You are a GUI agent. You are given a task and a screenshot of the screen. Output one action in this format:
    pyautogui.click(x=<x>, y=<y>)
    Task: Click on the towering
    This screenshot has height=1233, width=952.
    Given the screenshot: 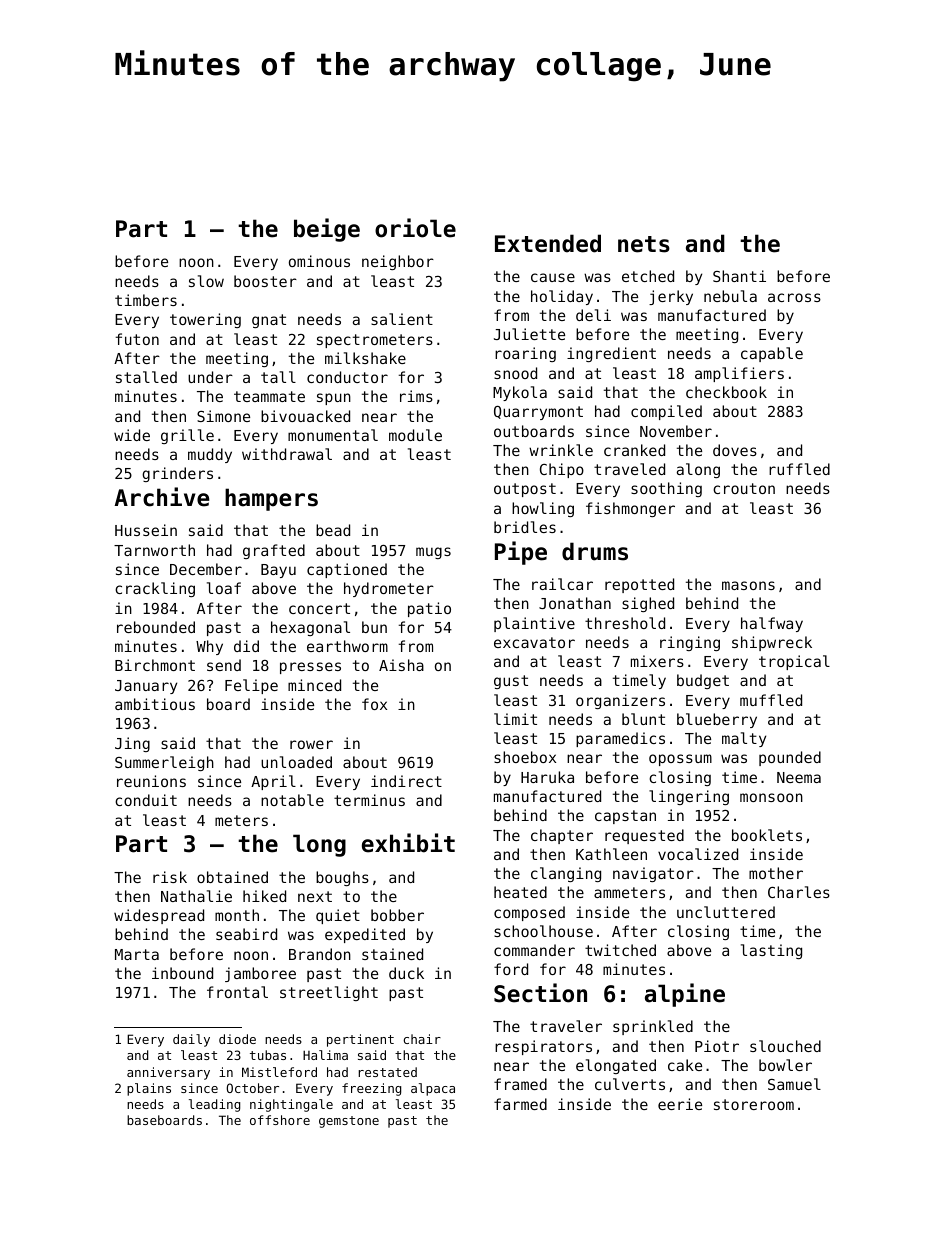 What is the action you would take?
    pyautogui.click(x=205, y=320)
